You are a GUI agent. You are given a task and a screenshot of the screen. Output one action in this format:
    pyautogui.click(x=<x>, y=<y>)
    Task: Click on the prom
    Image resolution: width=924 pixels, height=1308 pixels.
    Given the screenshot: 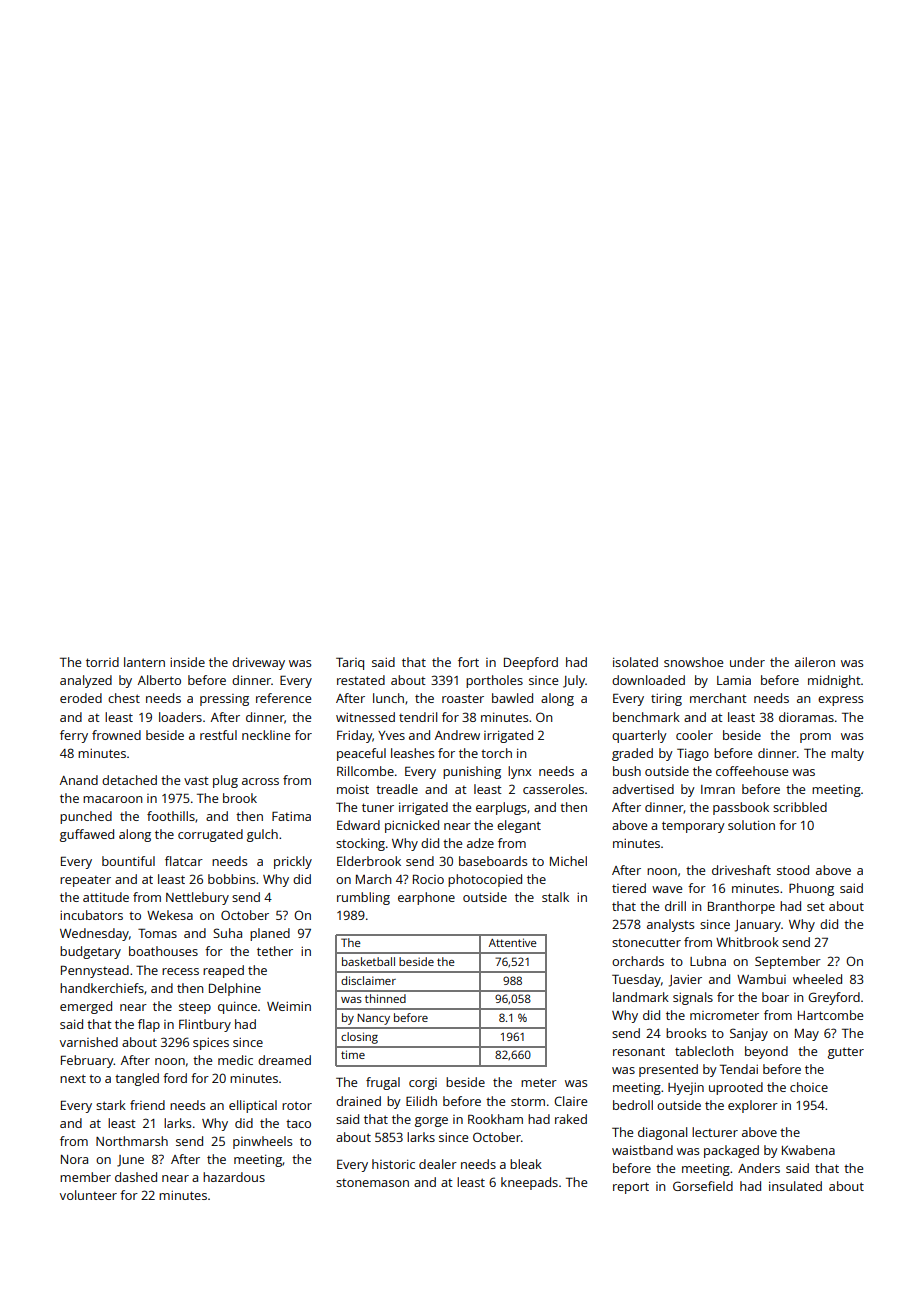 What is the action you would take?
    pyautogui.click(x=815, y=738)
